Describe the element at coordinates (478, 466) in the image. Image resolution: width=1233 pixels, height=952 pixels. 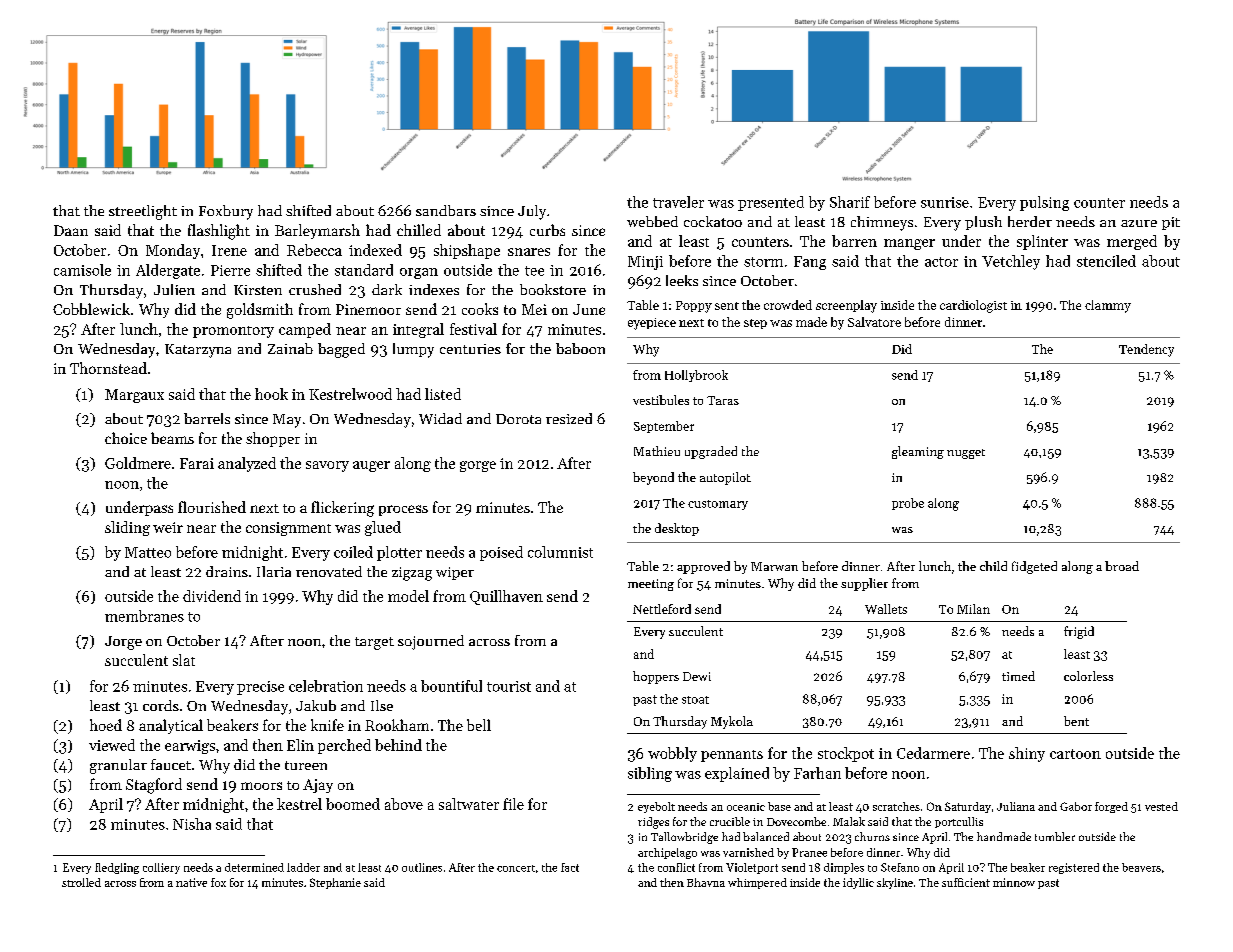
I see `gorge` at that location.
